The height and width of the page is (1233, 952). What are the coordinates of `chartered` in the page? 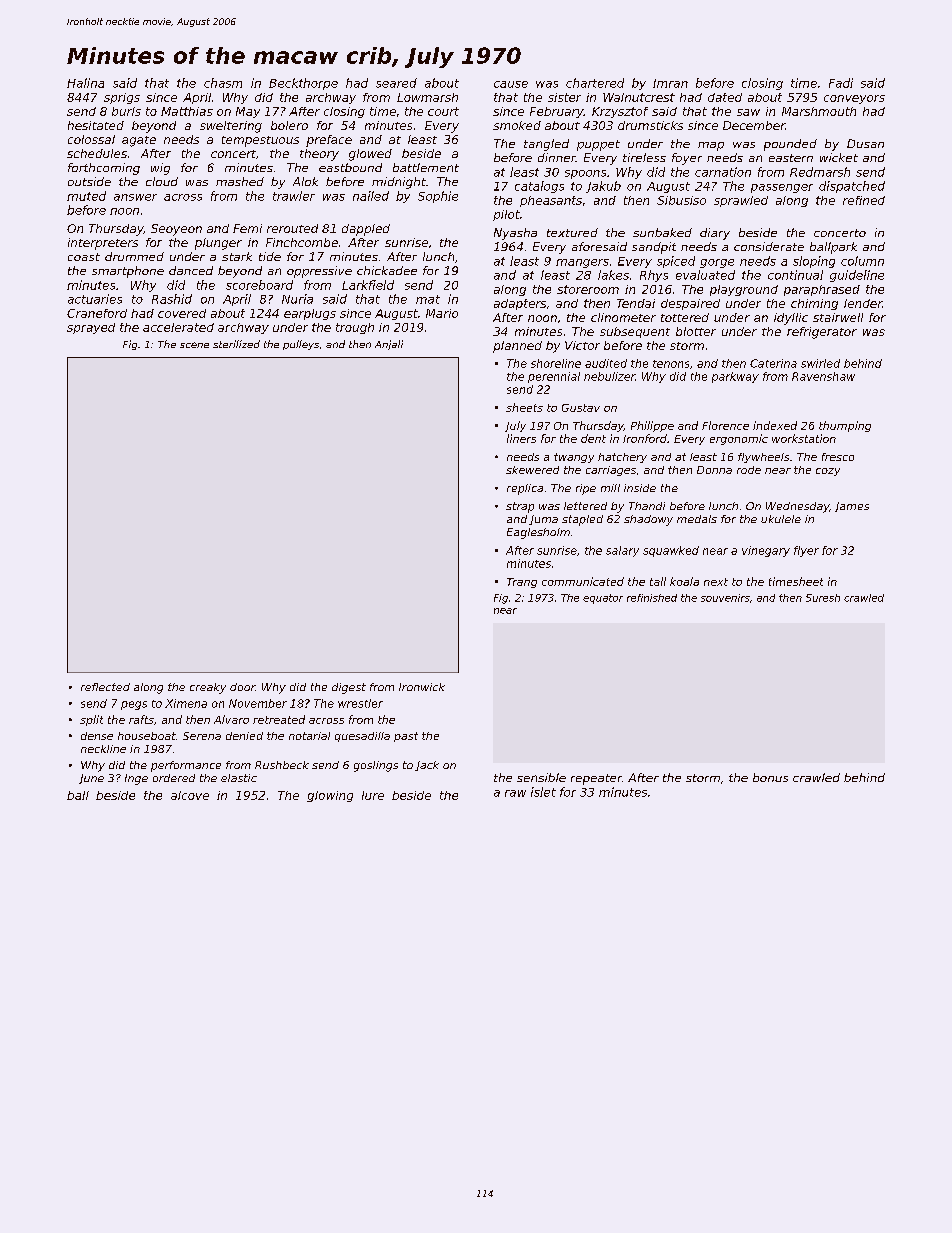 It's located at (595, 83).
